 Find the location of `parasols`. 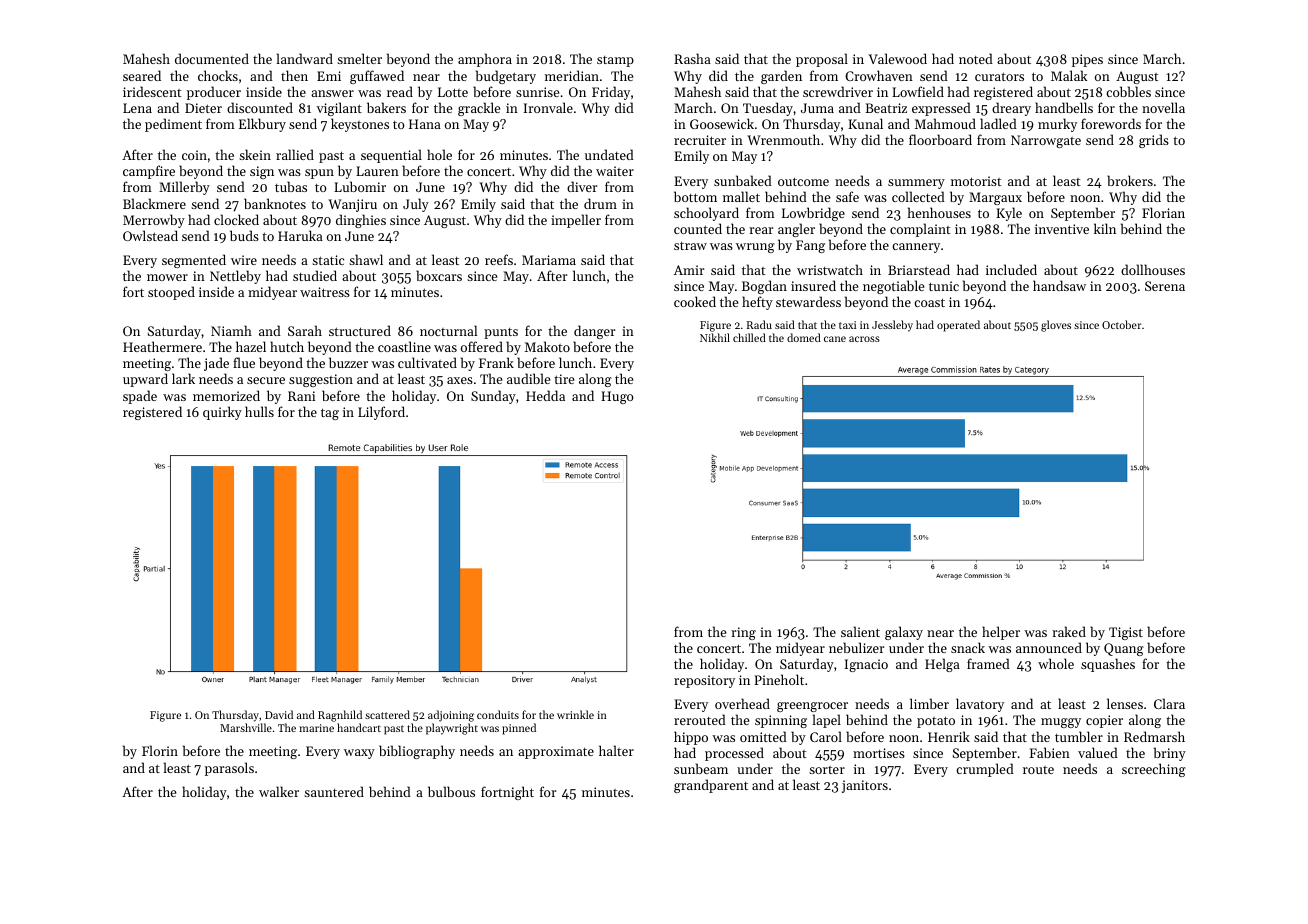

parasols is located at coordinates (229, 769).
